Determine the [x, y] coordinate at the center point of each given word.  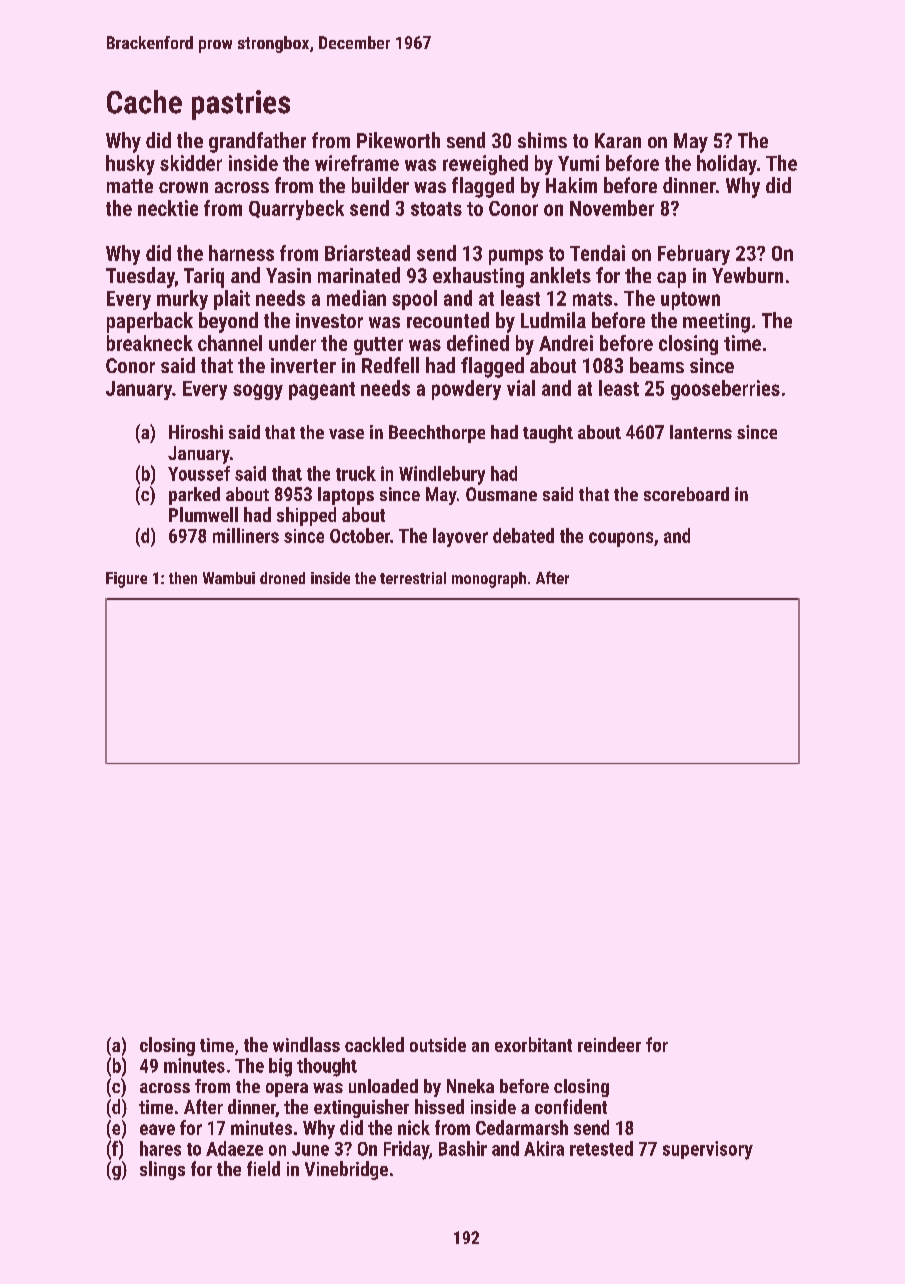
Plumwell [203, 514]
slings [162, 1170]
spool [414, 300]
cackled [374, 1044]
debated [523, 535]
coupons [621, 539]
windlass [306, 1044]
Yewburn [747, 275]
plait [232, 300]
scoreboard [686, 494]
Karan [618, 140]
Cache [144, 102]
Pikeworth [398, 140]
